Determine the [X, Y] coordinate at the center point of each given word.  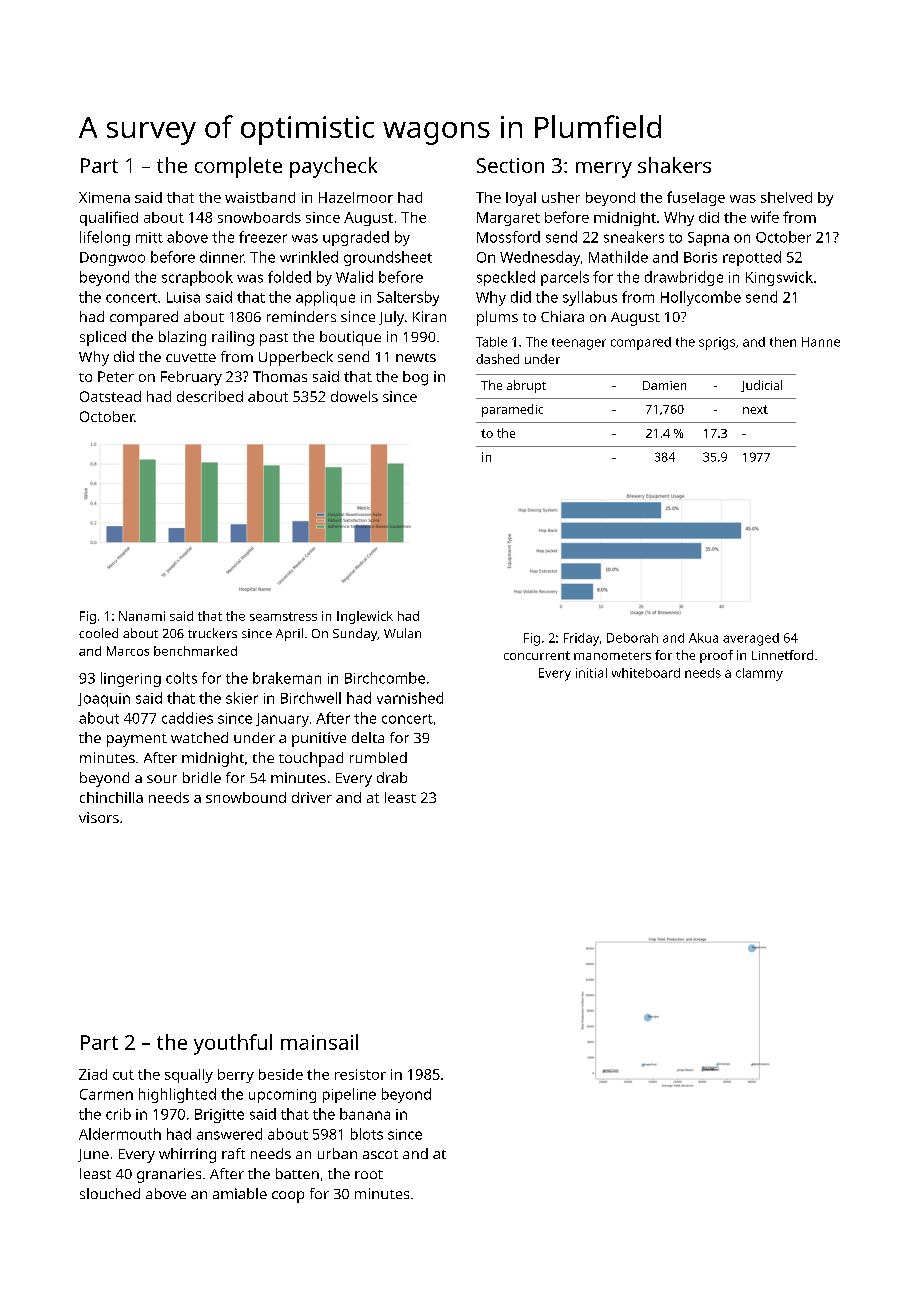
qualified [109, 218]
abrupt [526, 386]
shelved [786, 197]
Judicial [761, 386]
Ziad [93, 1074]
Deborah [632, 638]
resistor [360, 1074]
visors [99, 817]
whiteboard [646, 673]
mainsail [319, 1042]
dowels [354, 396]
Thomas [280, 376]
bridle [202, 777]
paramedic [512, 410]
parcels [565, 278]
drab [392, 777]
